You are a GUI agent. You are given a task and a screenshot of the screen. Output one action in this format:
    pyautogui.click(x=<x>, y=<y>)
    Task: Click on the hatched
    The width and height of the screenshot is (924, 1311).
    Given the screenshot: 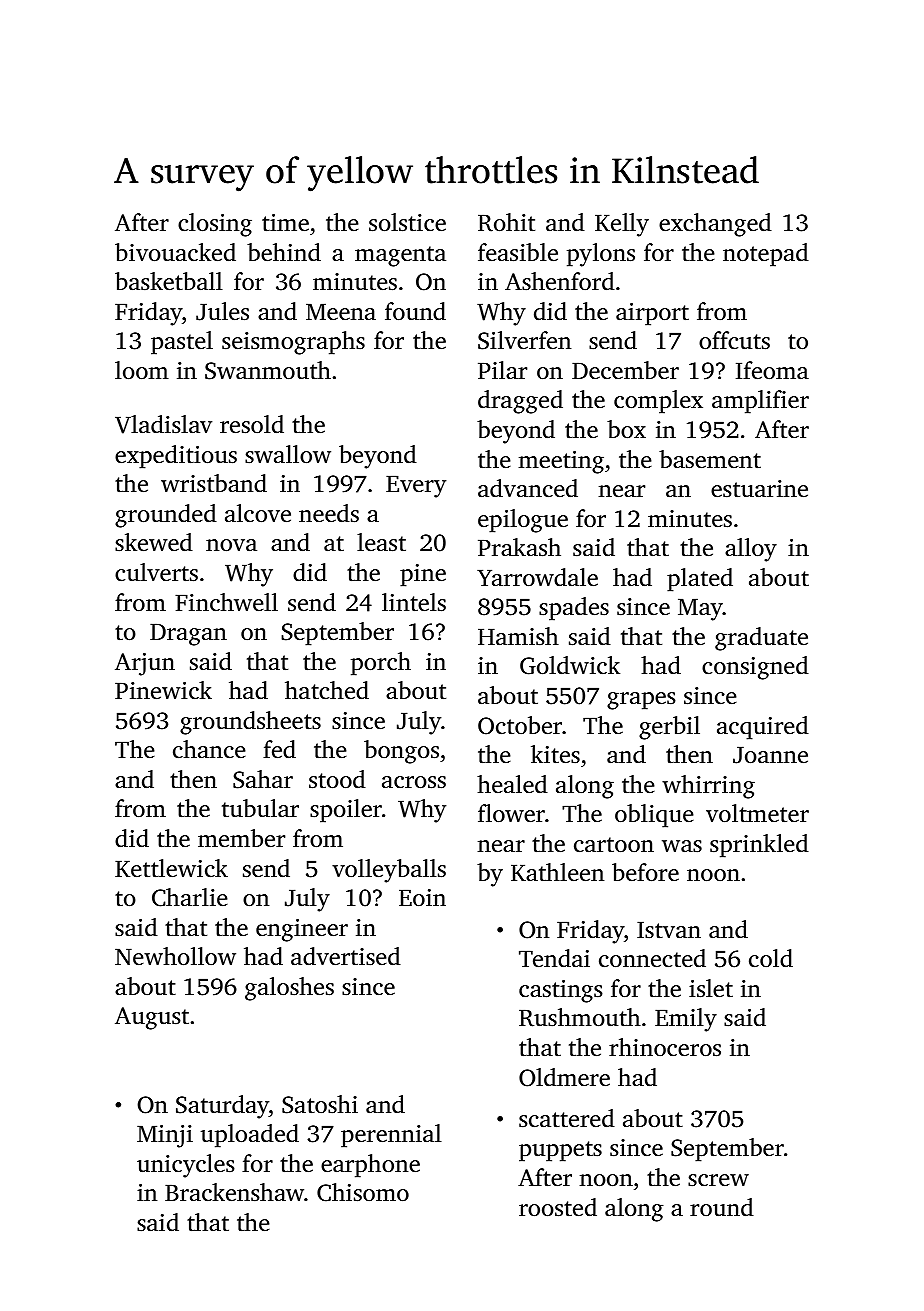 What is the action you would take?
    pyautogui.click(x=327, y=690)
